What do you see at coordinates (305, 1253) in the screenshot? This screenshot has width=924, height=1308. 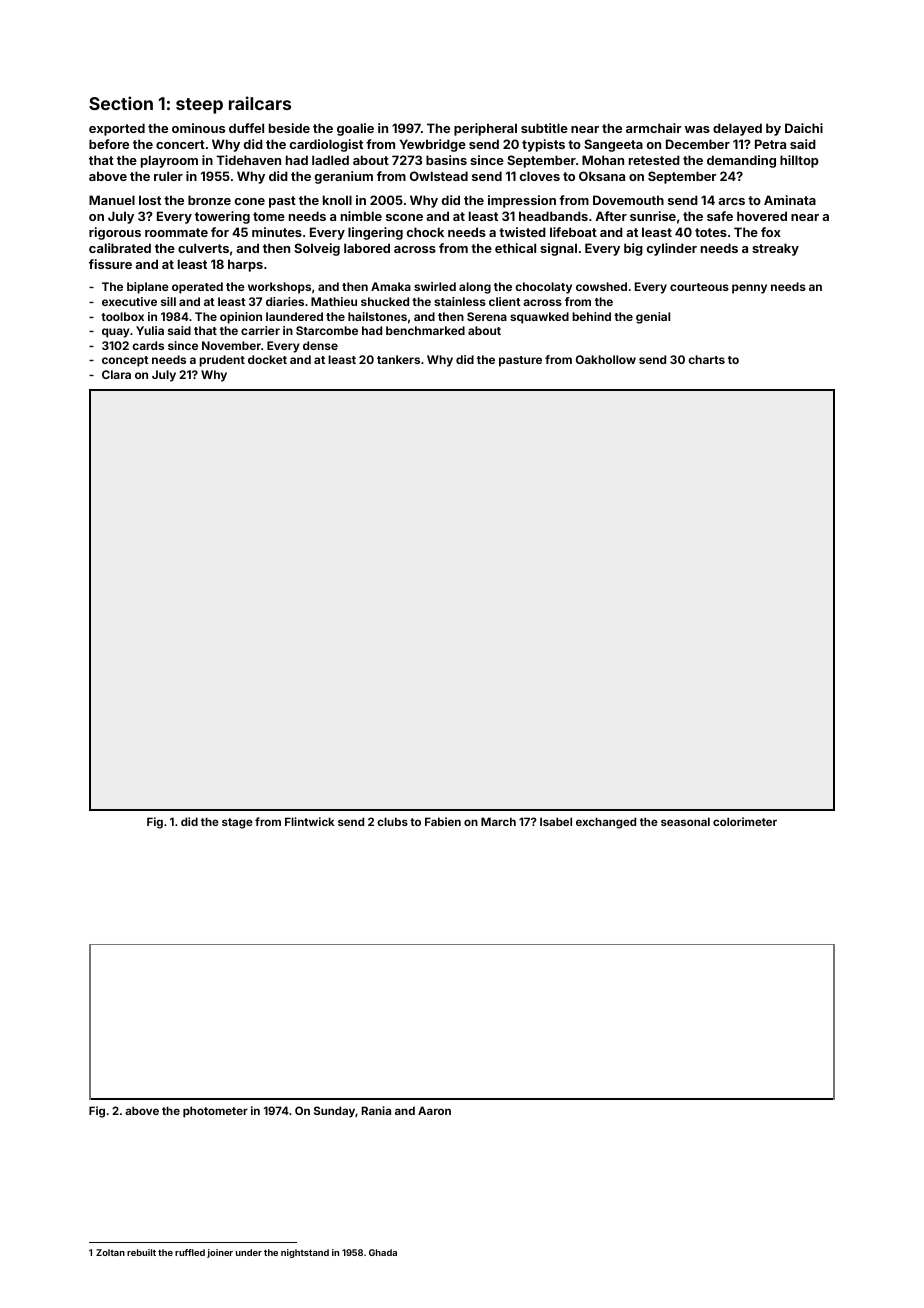 I see `nightstand` at bounding box center [305, 1253].
